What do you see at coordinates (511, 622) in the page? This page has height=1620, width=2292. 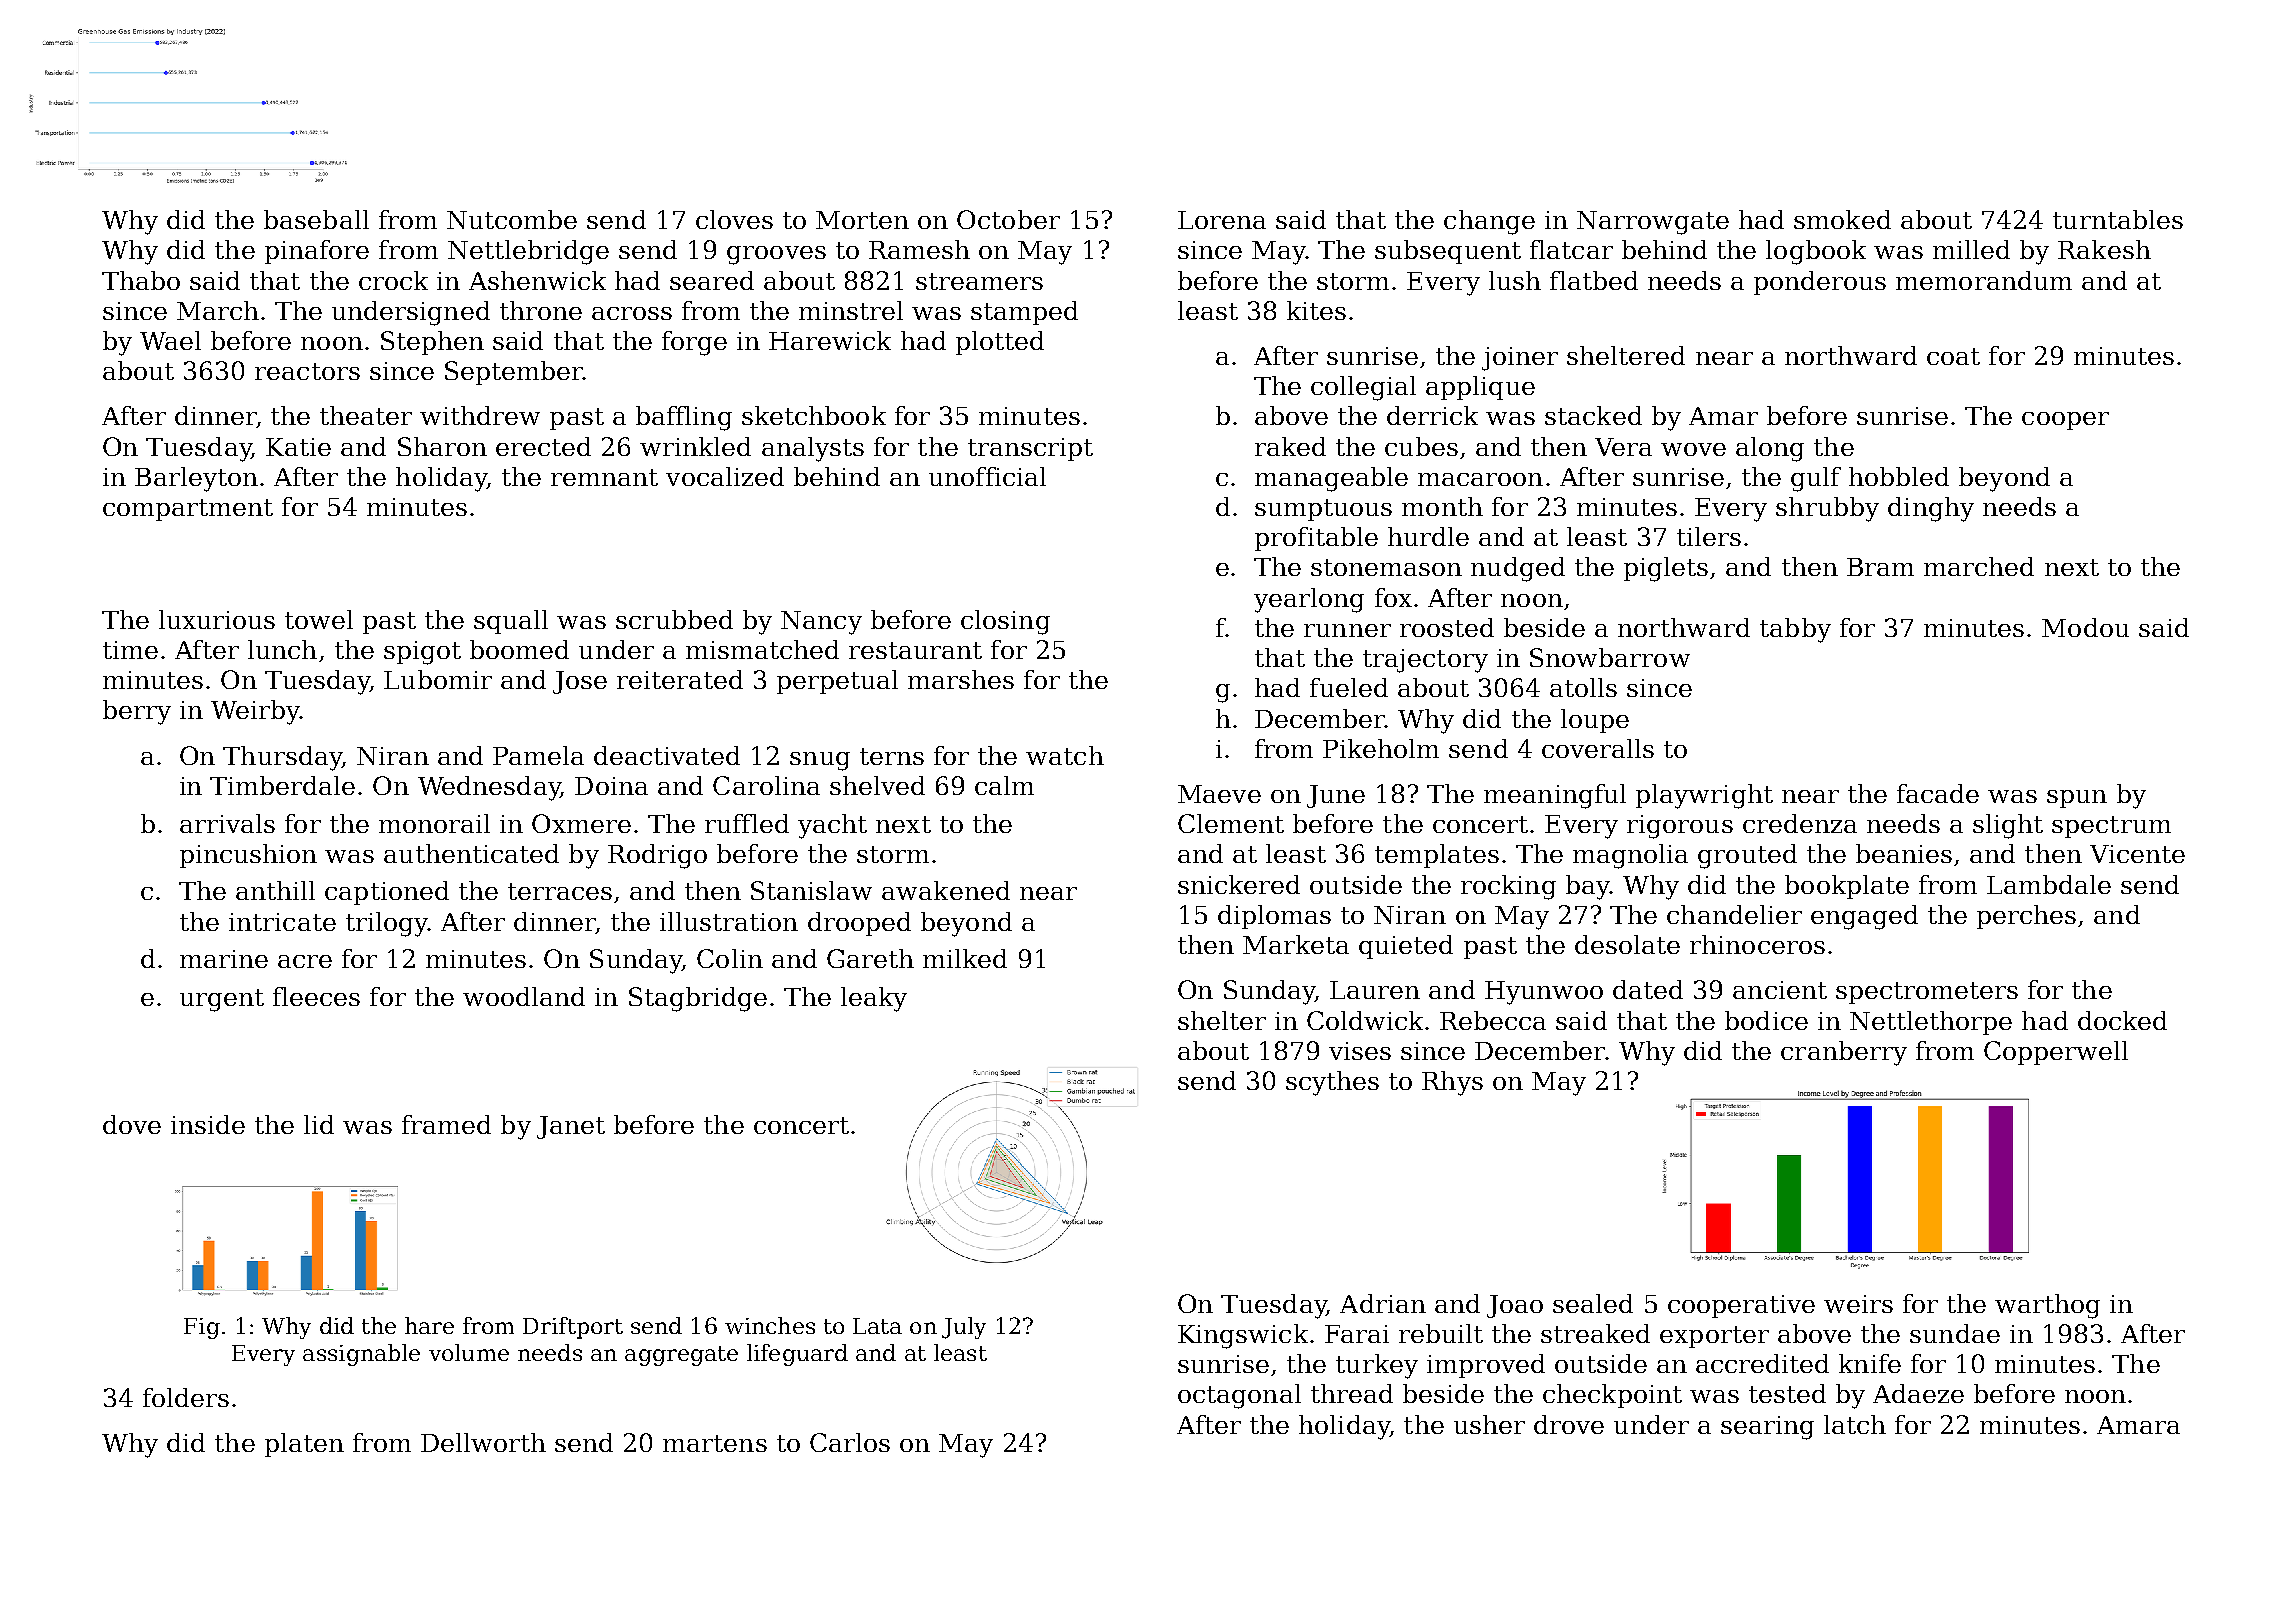 I see `squall` at bounding box center [511, 622].
